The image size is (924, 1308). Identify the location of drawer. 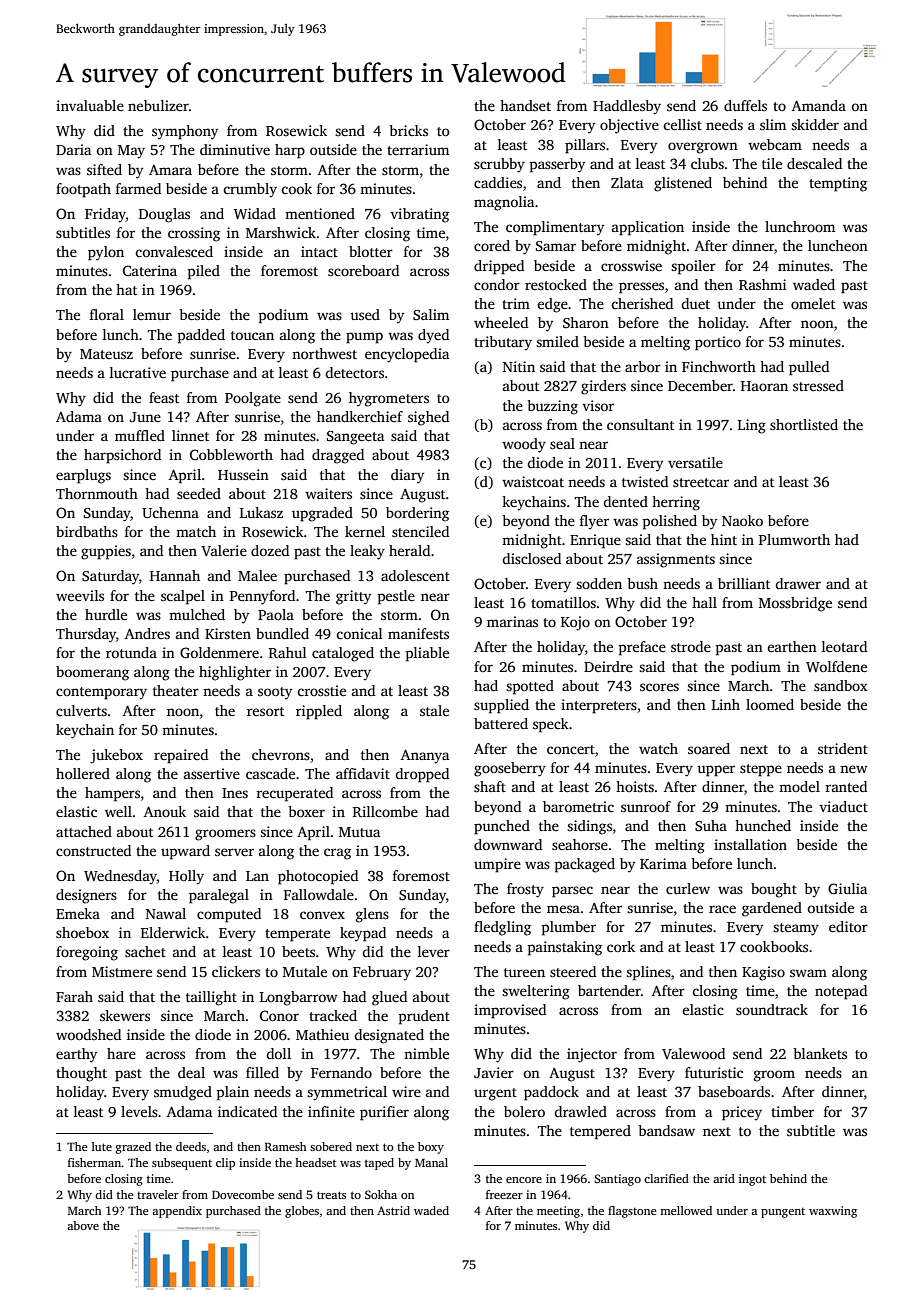
(798, 583).
